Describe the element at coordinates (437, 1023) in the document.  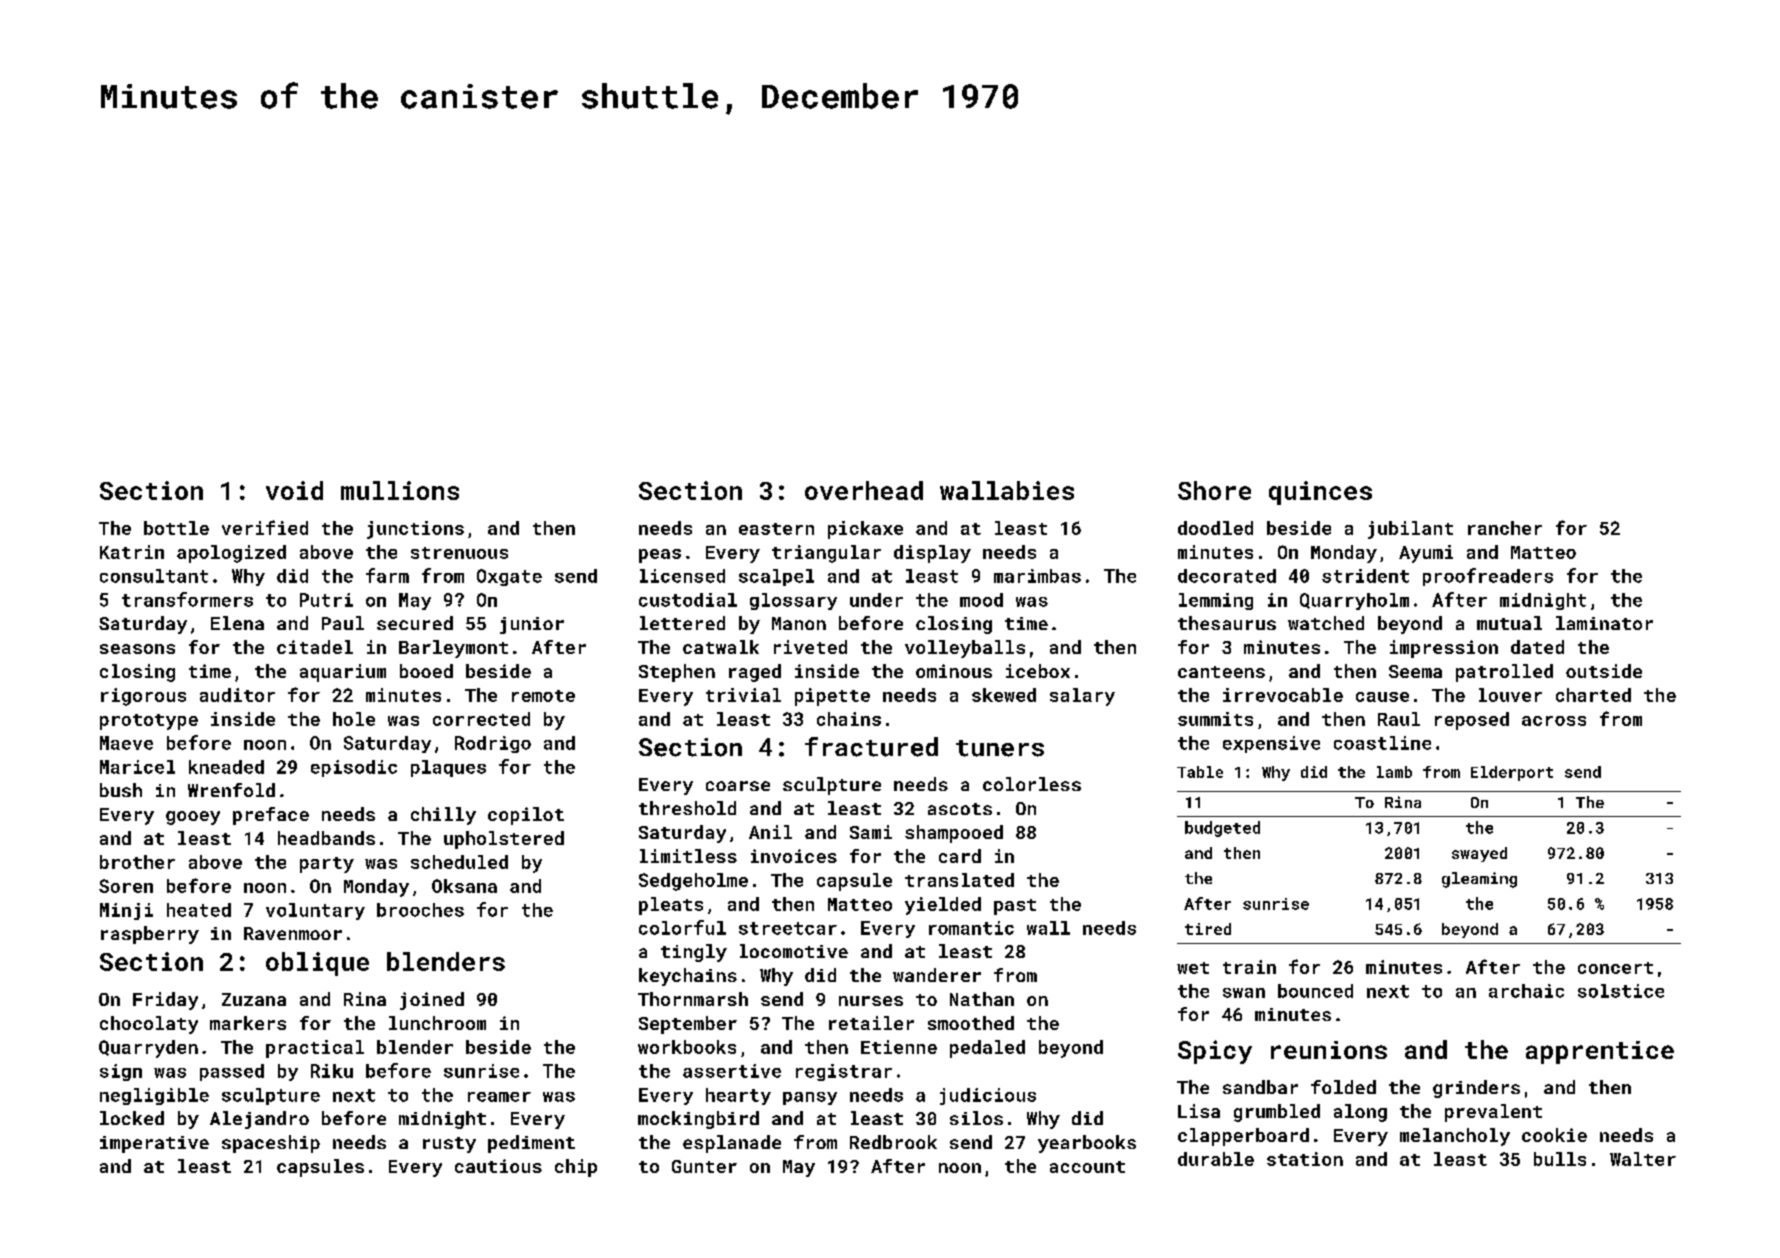
I see `lunchroom` at that location.
